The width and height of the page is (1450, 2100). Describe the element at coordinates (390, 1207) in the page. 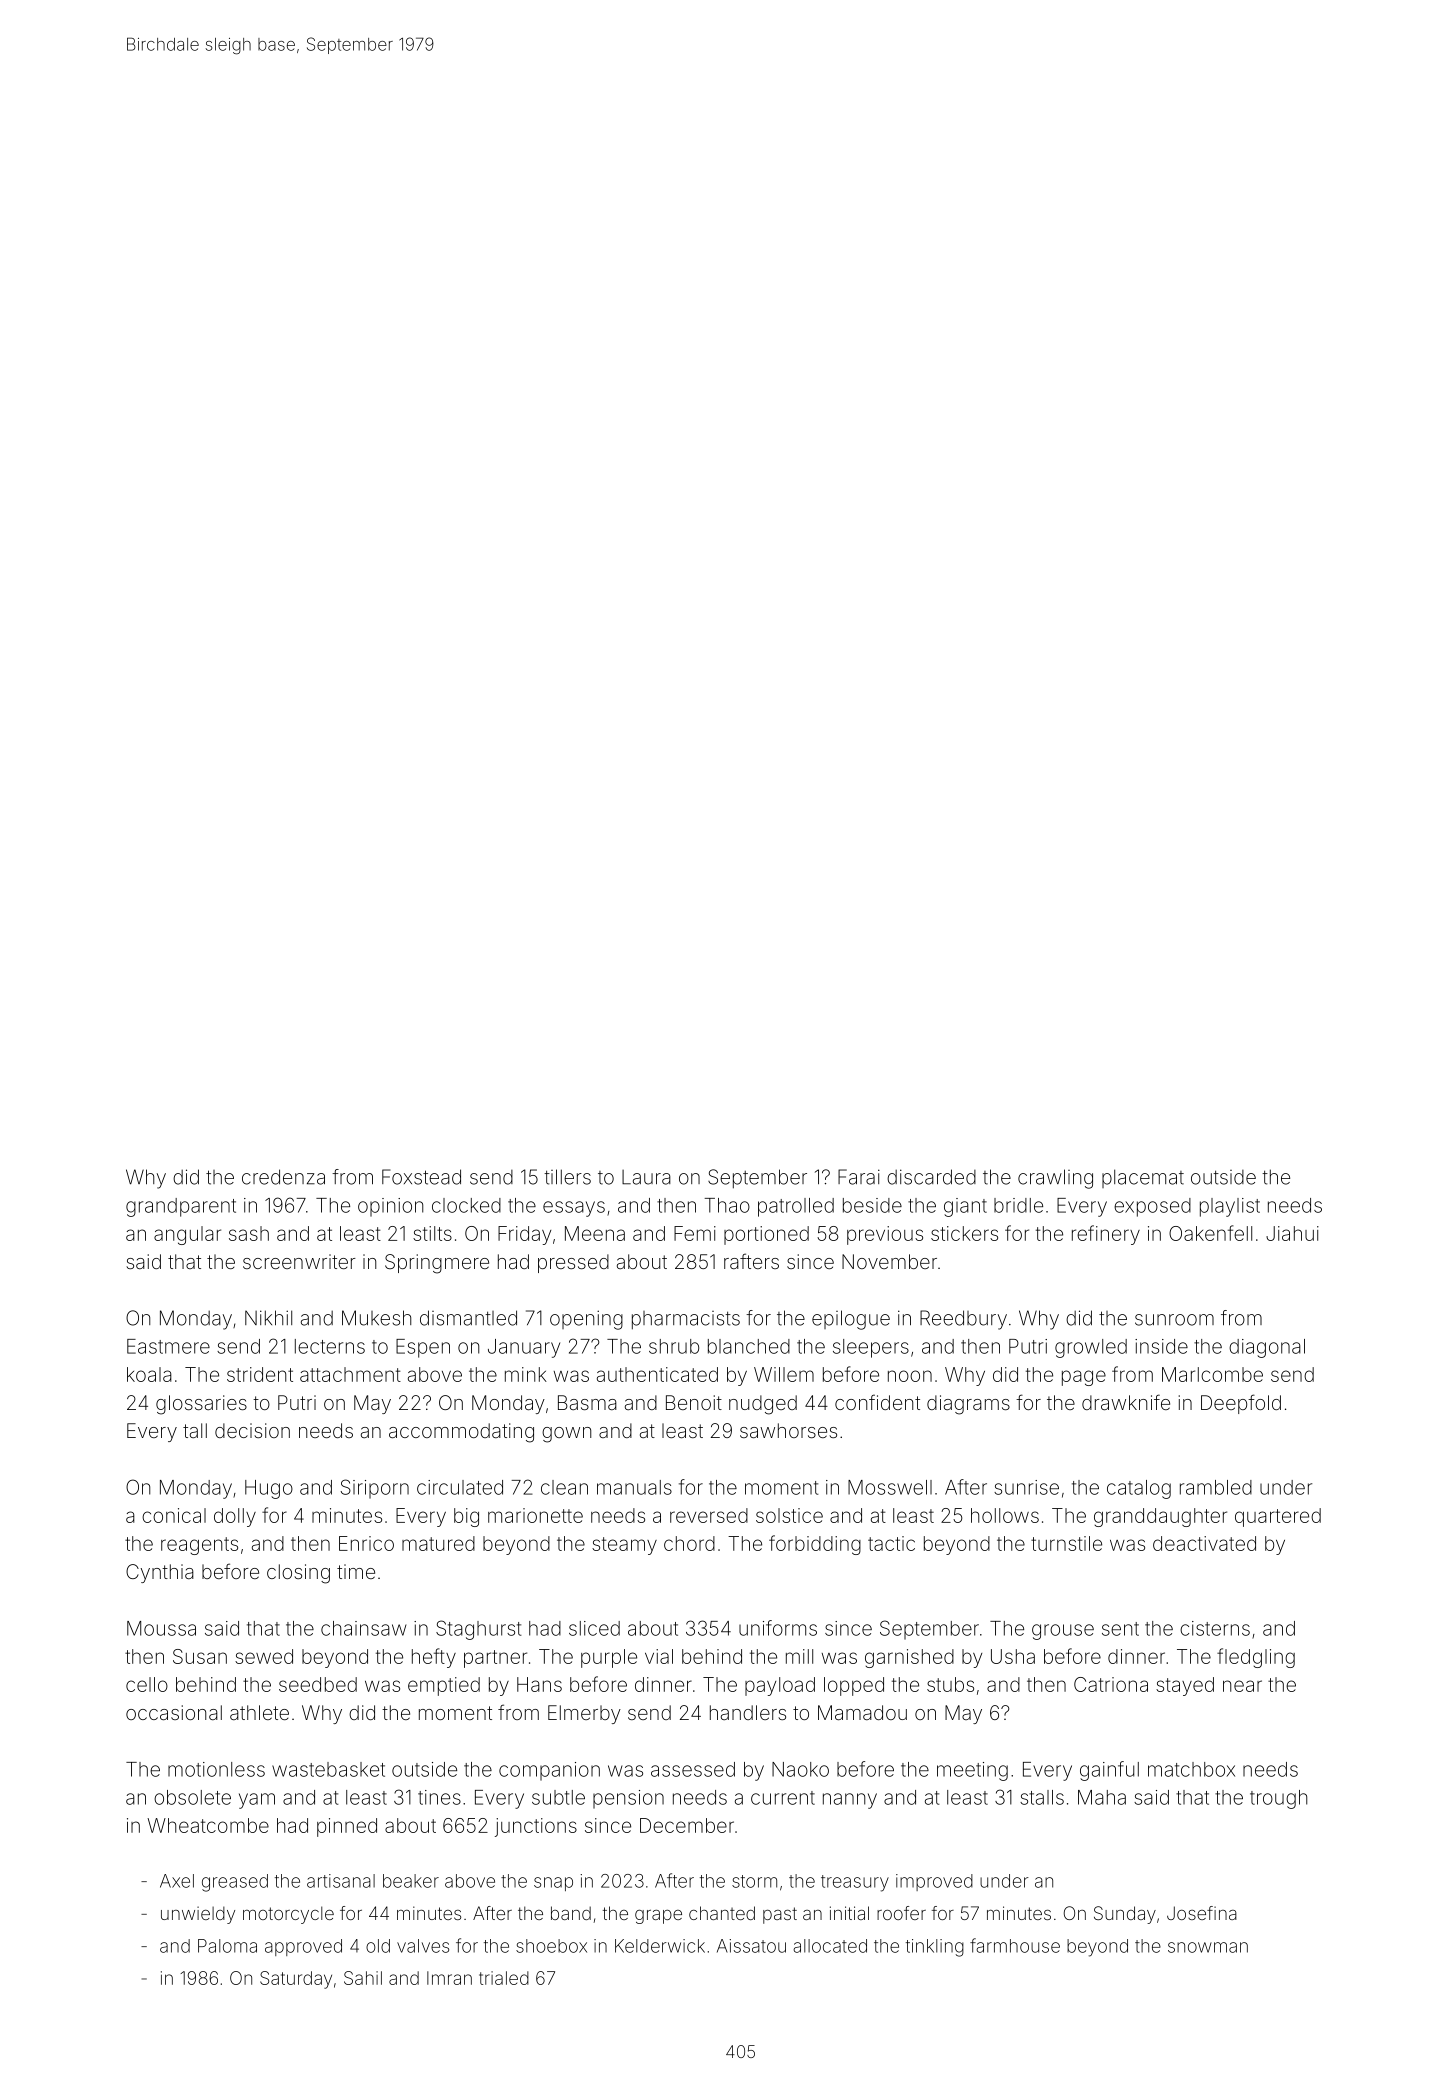

I see `opinion` at that location.
